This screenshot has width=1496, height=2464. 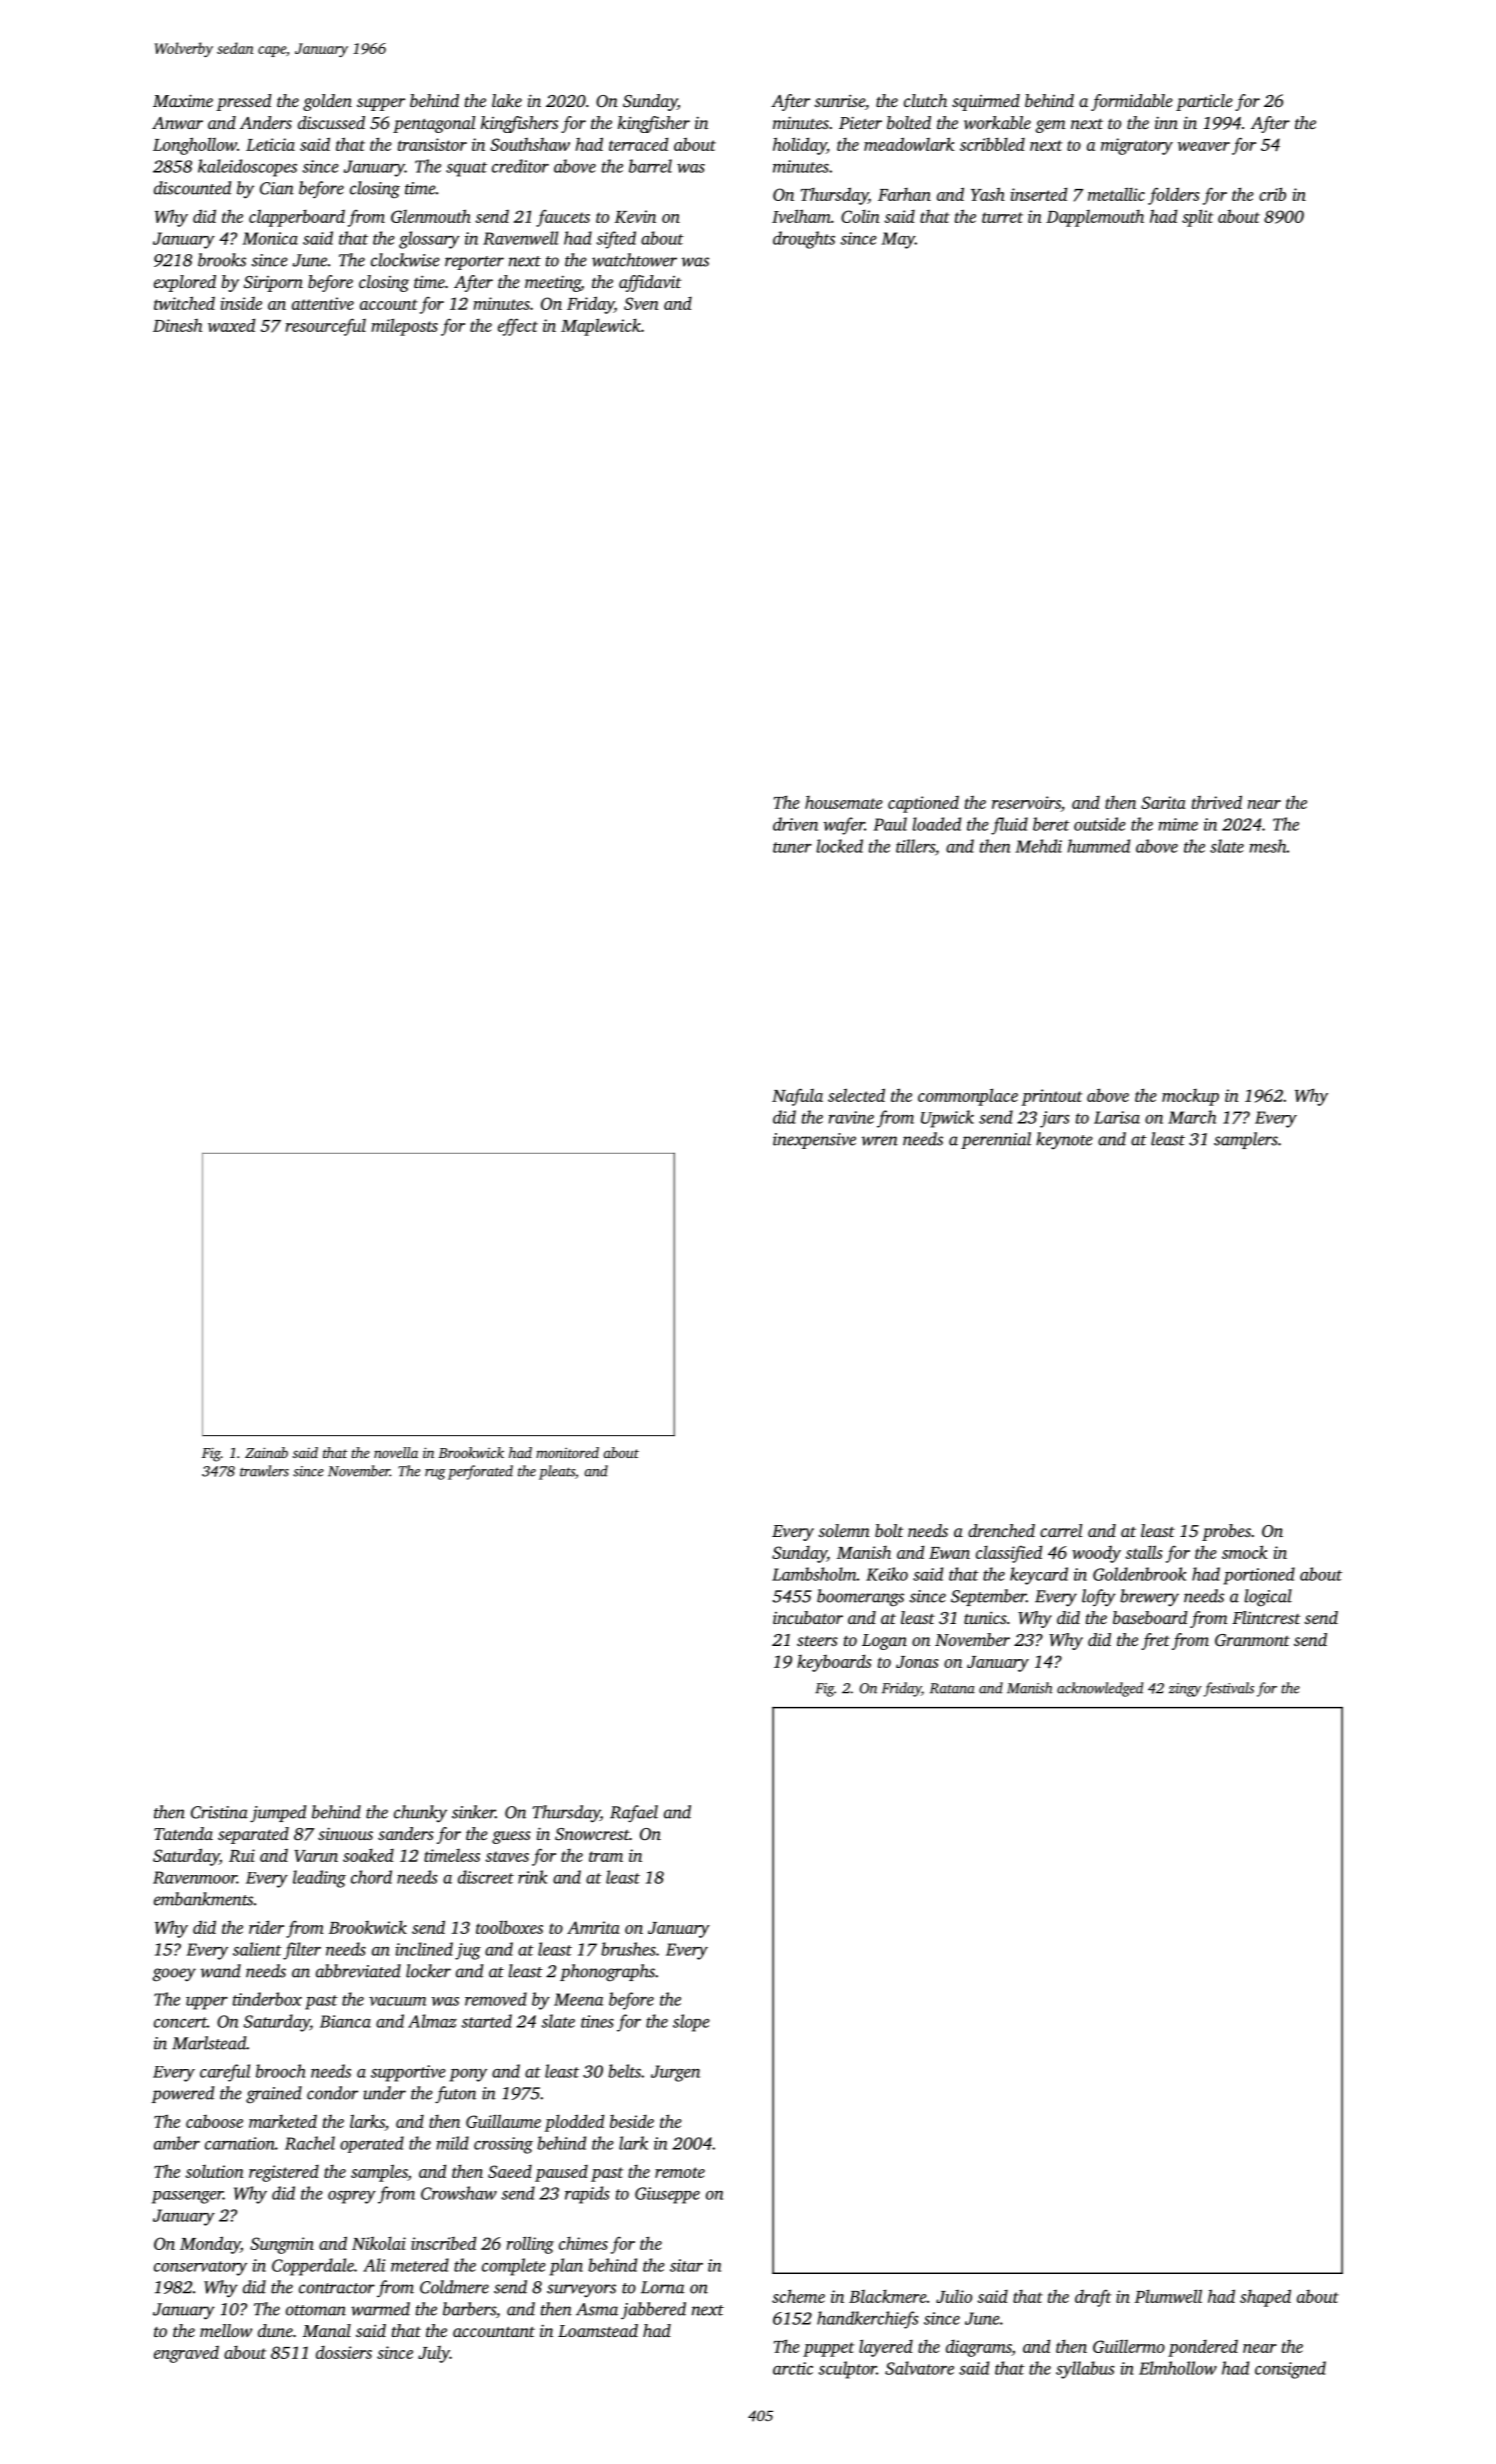 I want to click on tram, so click(x=606, y=1856).
